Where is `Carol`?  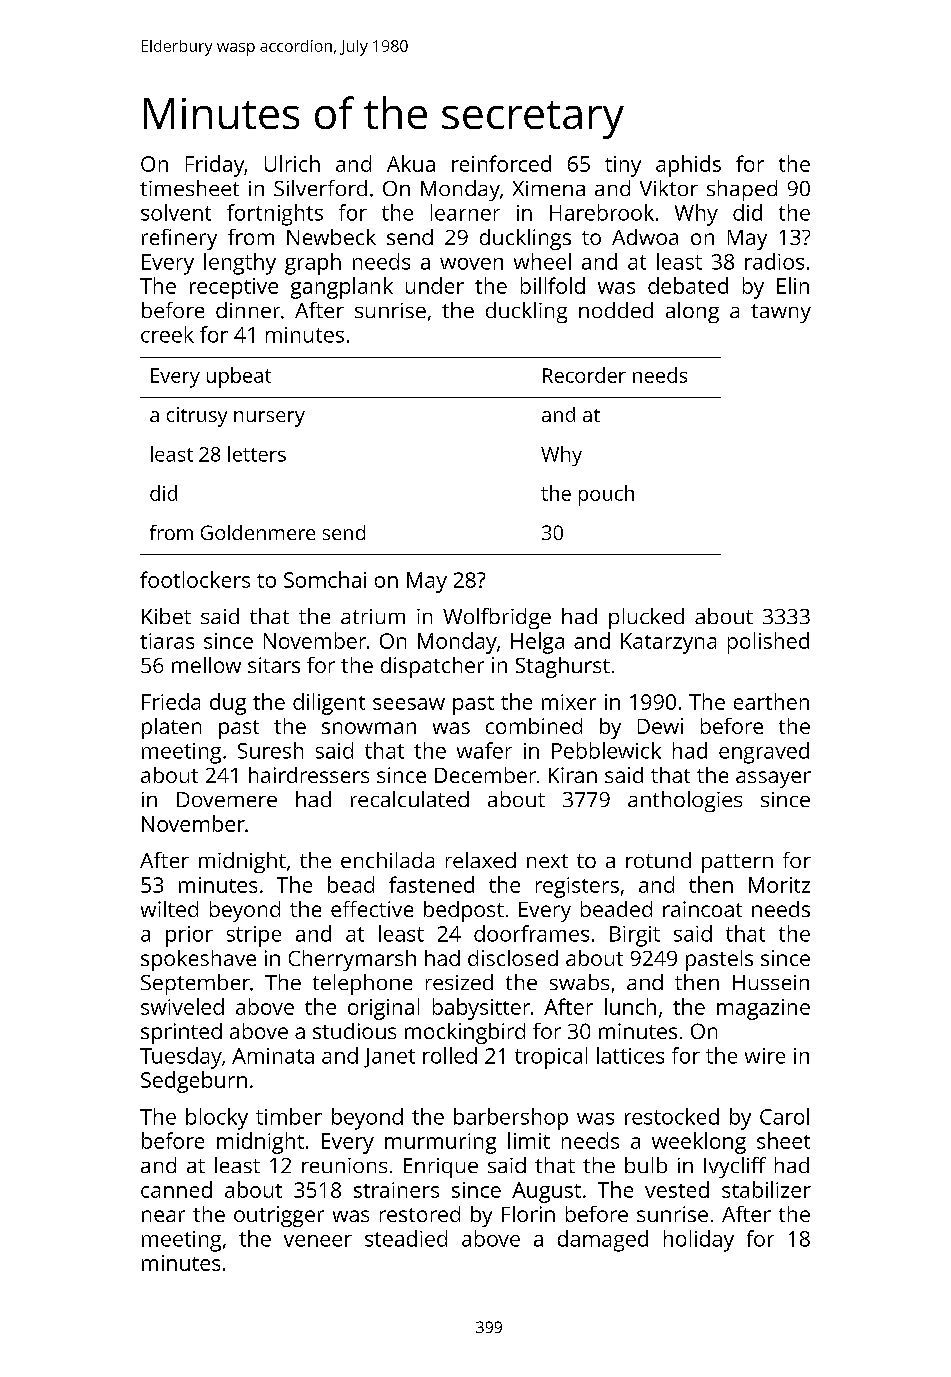
Carol is located at coordinates (784, 1116).
